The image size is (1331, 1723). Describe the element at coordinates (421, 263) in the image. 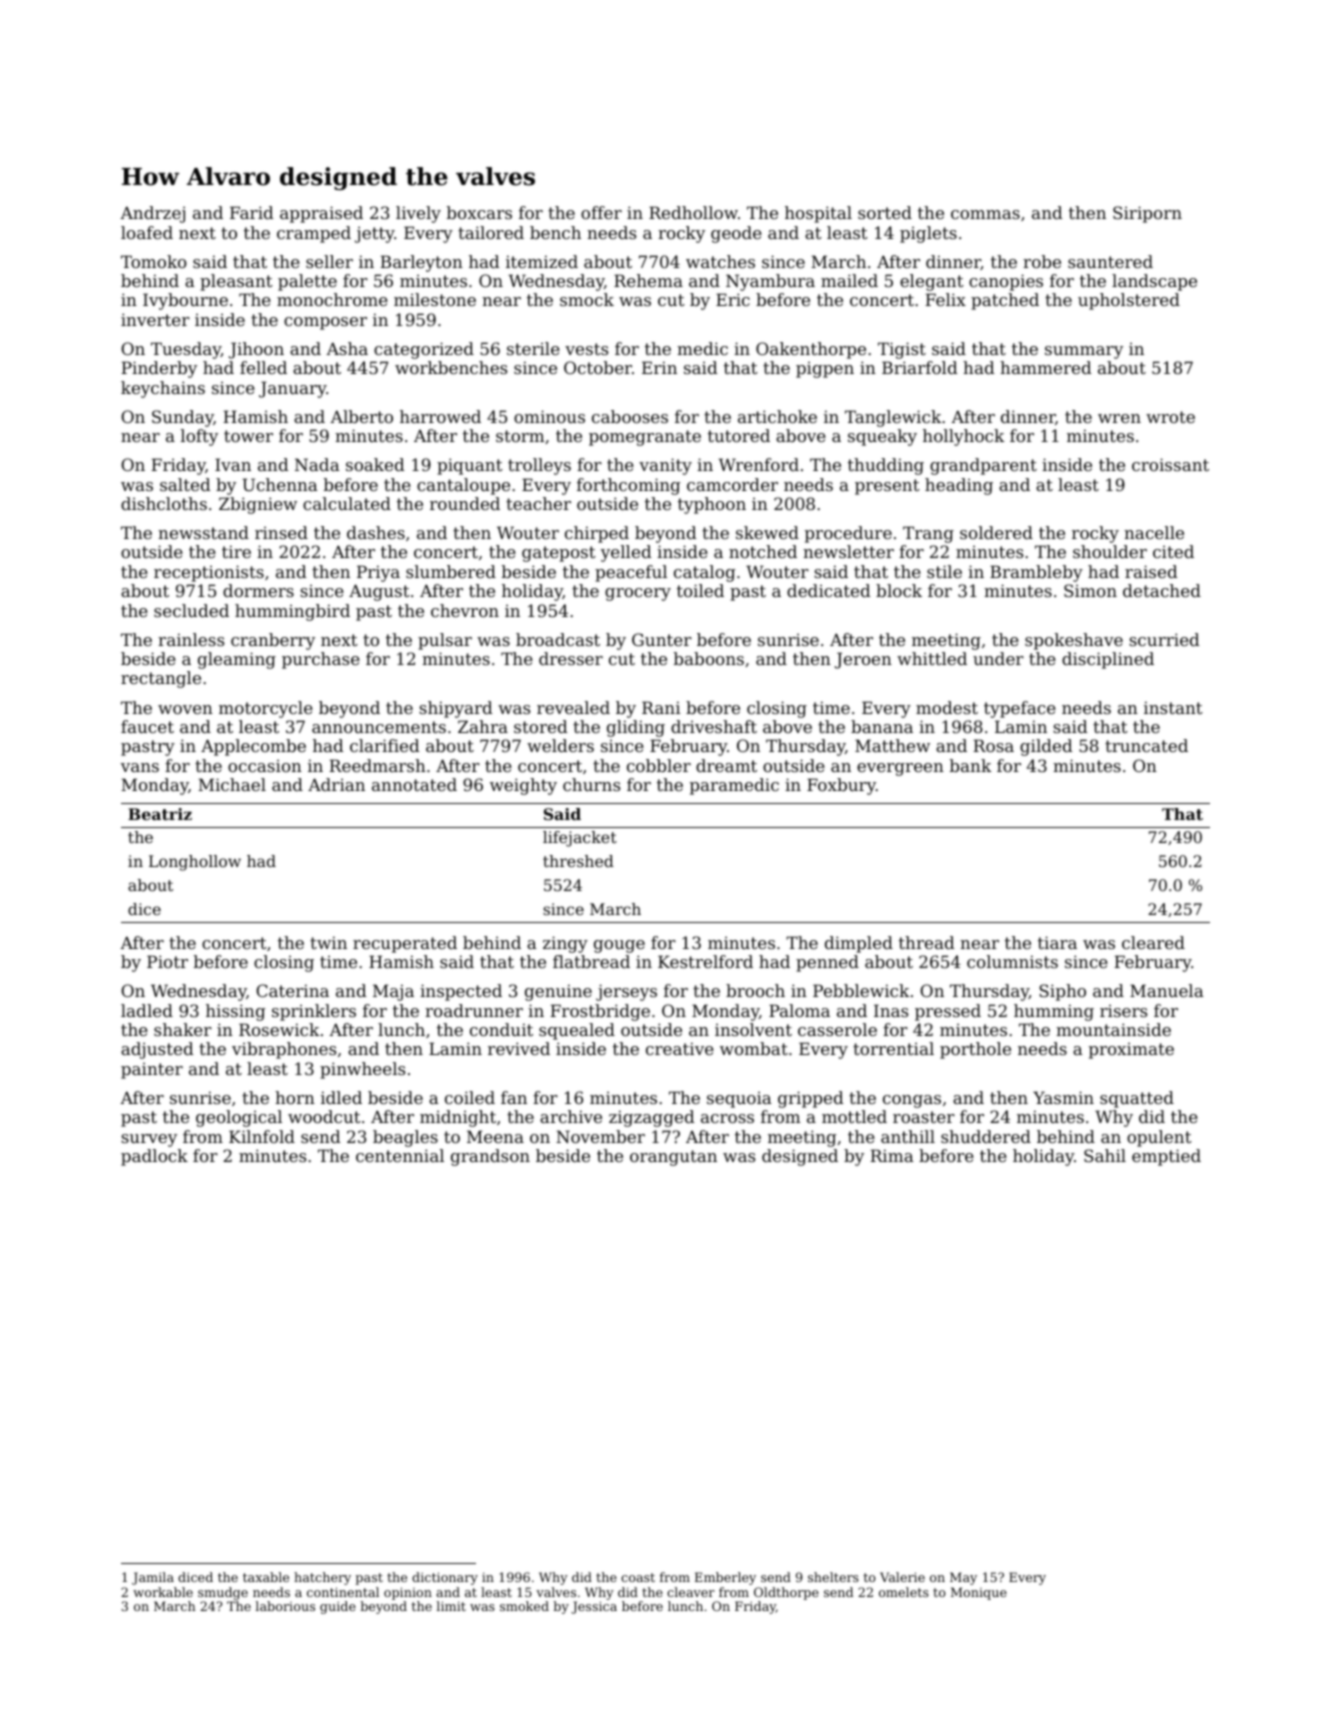

I see `Barleyton` at that location.
